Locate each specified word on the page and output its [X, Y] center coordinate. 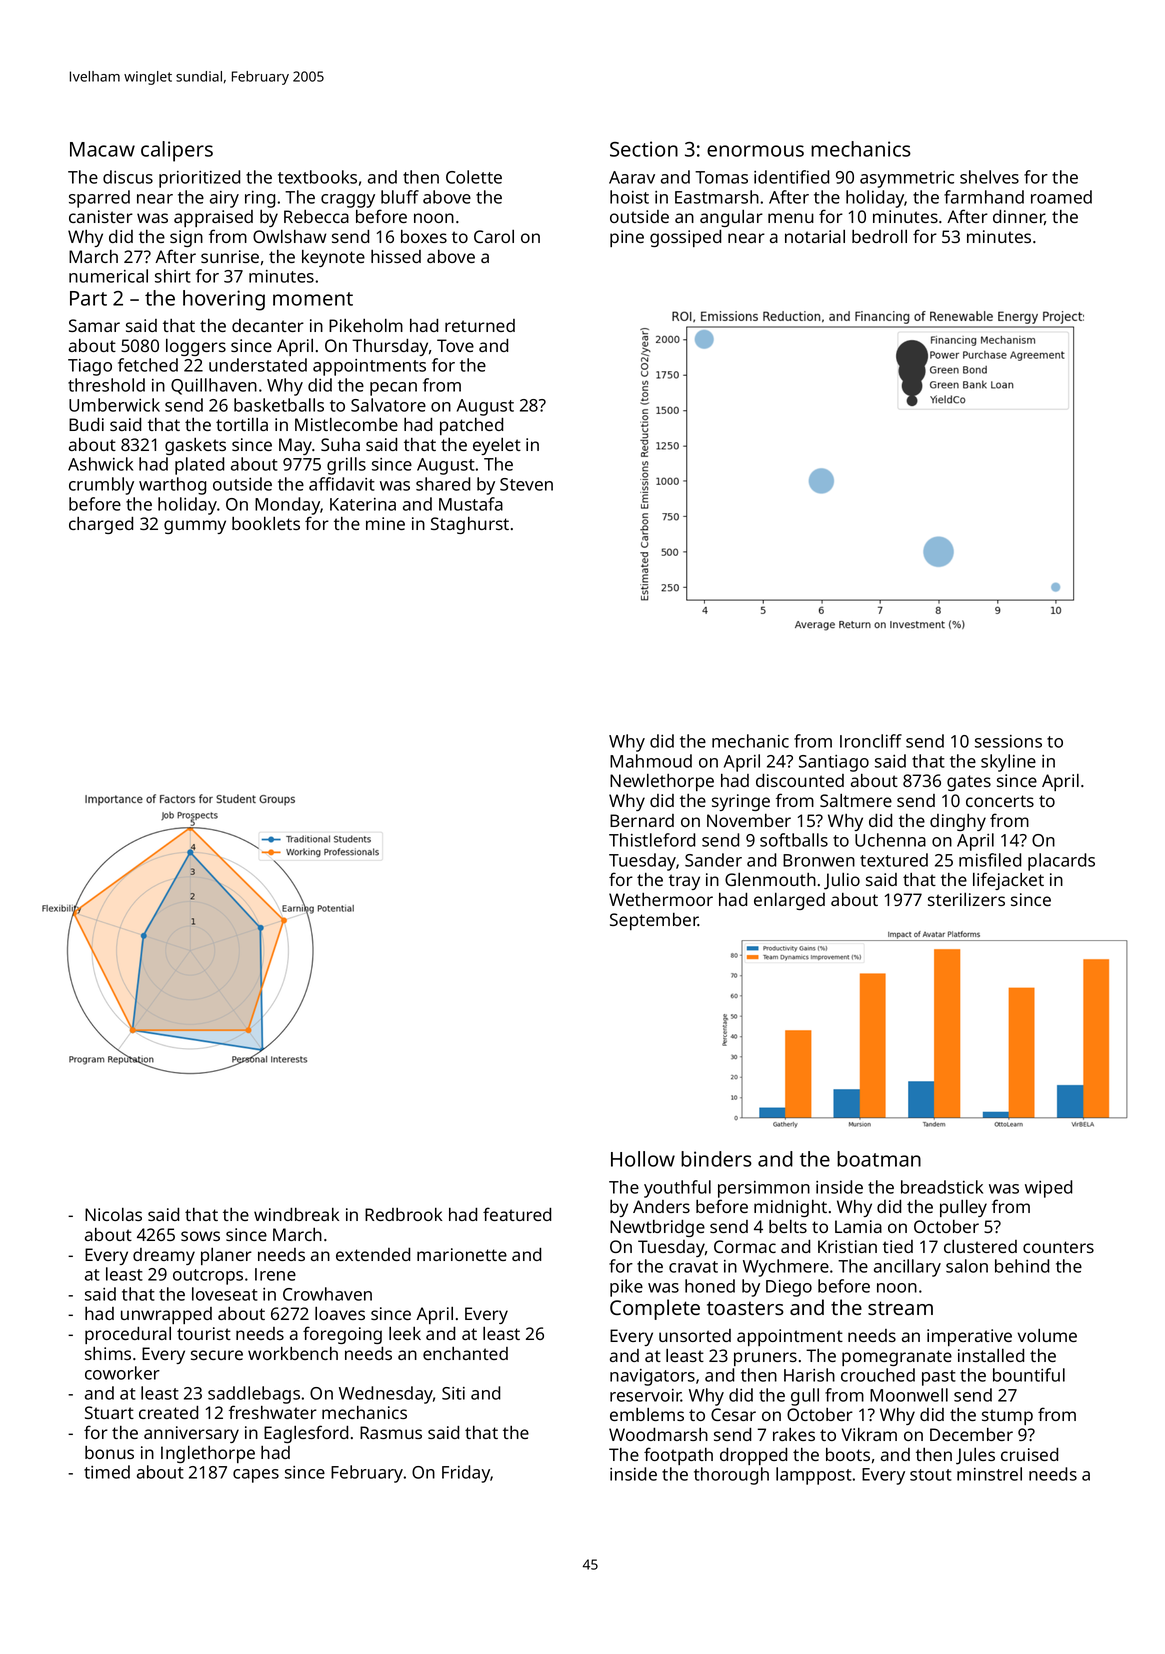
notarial [815, 236]
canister [101, 216]
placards [1061, 862]
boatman [879, 1159]
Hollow [643, 1159]
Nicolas [113, 1214]
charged [101, 525]
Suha [340, 444]
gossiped [685, 238]
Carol [494, 236]
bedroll [879, 236]
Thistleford [652, 840]
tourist [204, 1333]
